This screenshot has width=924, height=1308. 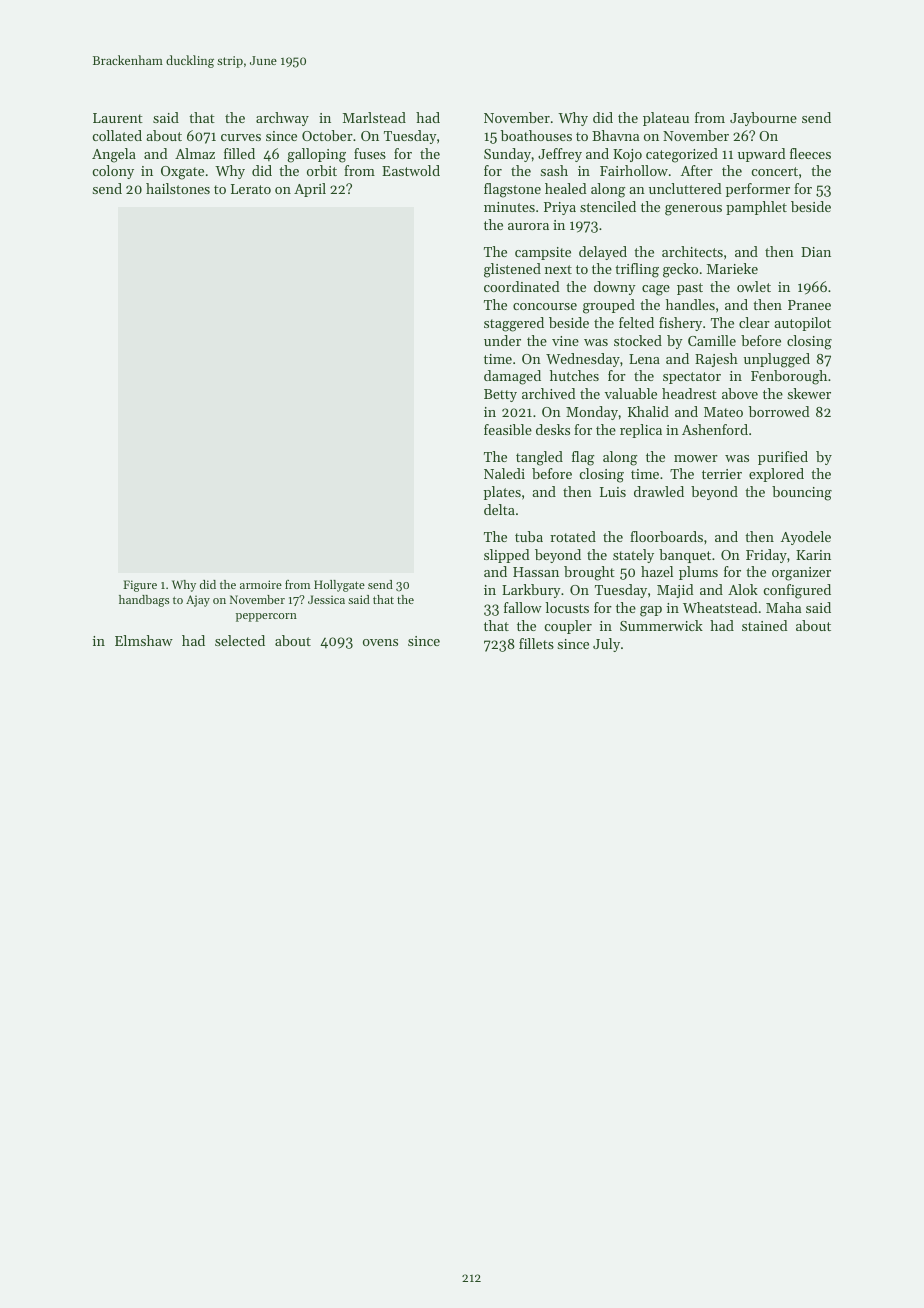 I want to click on Betty, so click(x=500, y=395).
